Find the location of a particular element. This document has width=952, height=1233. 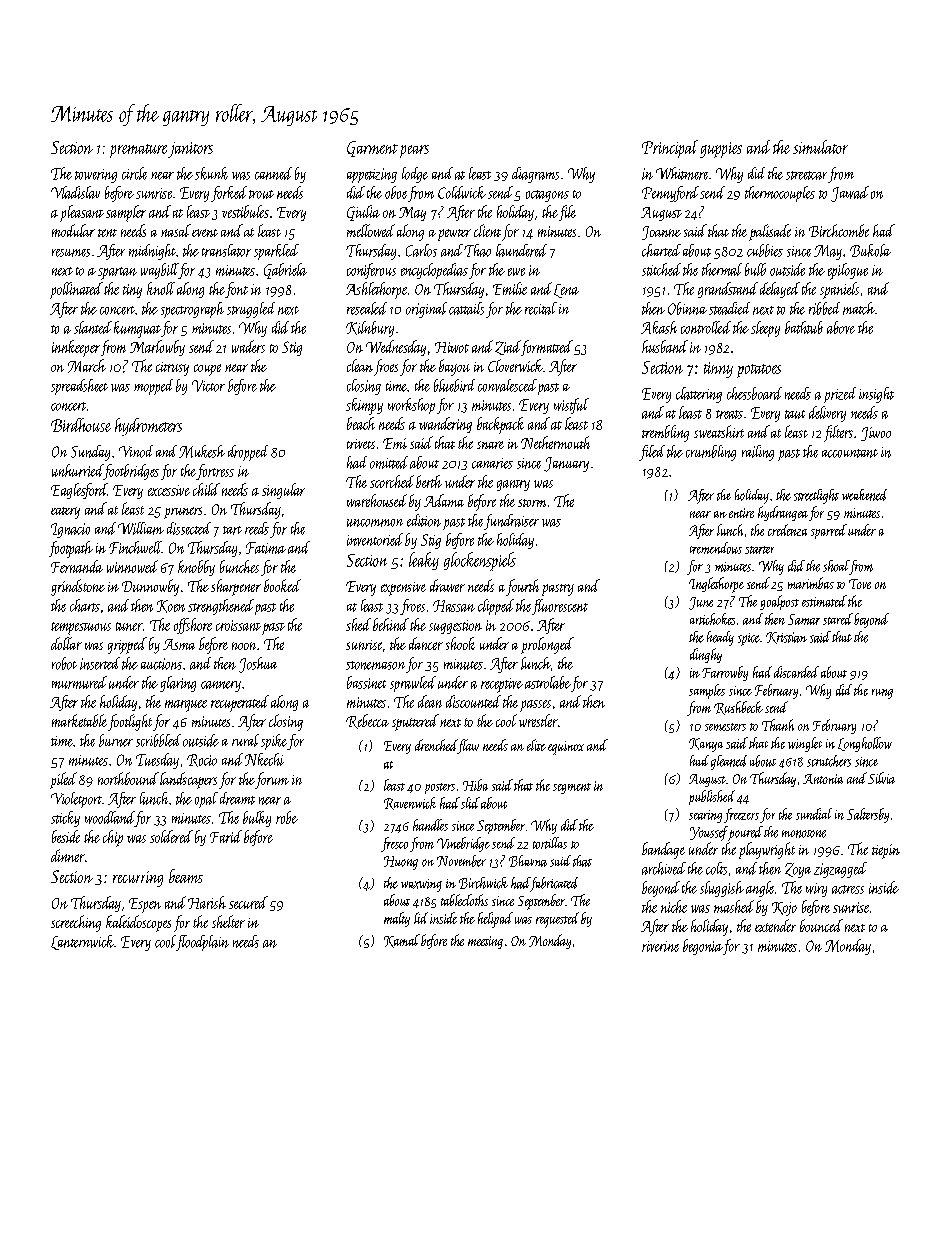

riverine is located at coordinates (660, 946).
